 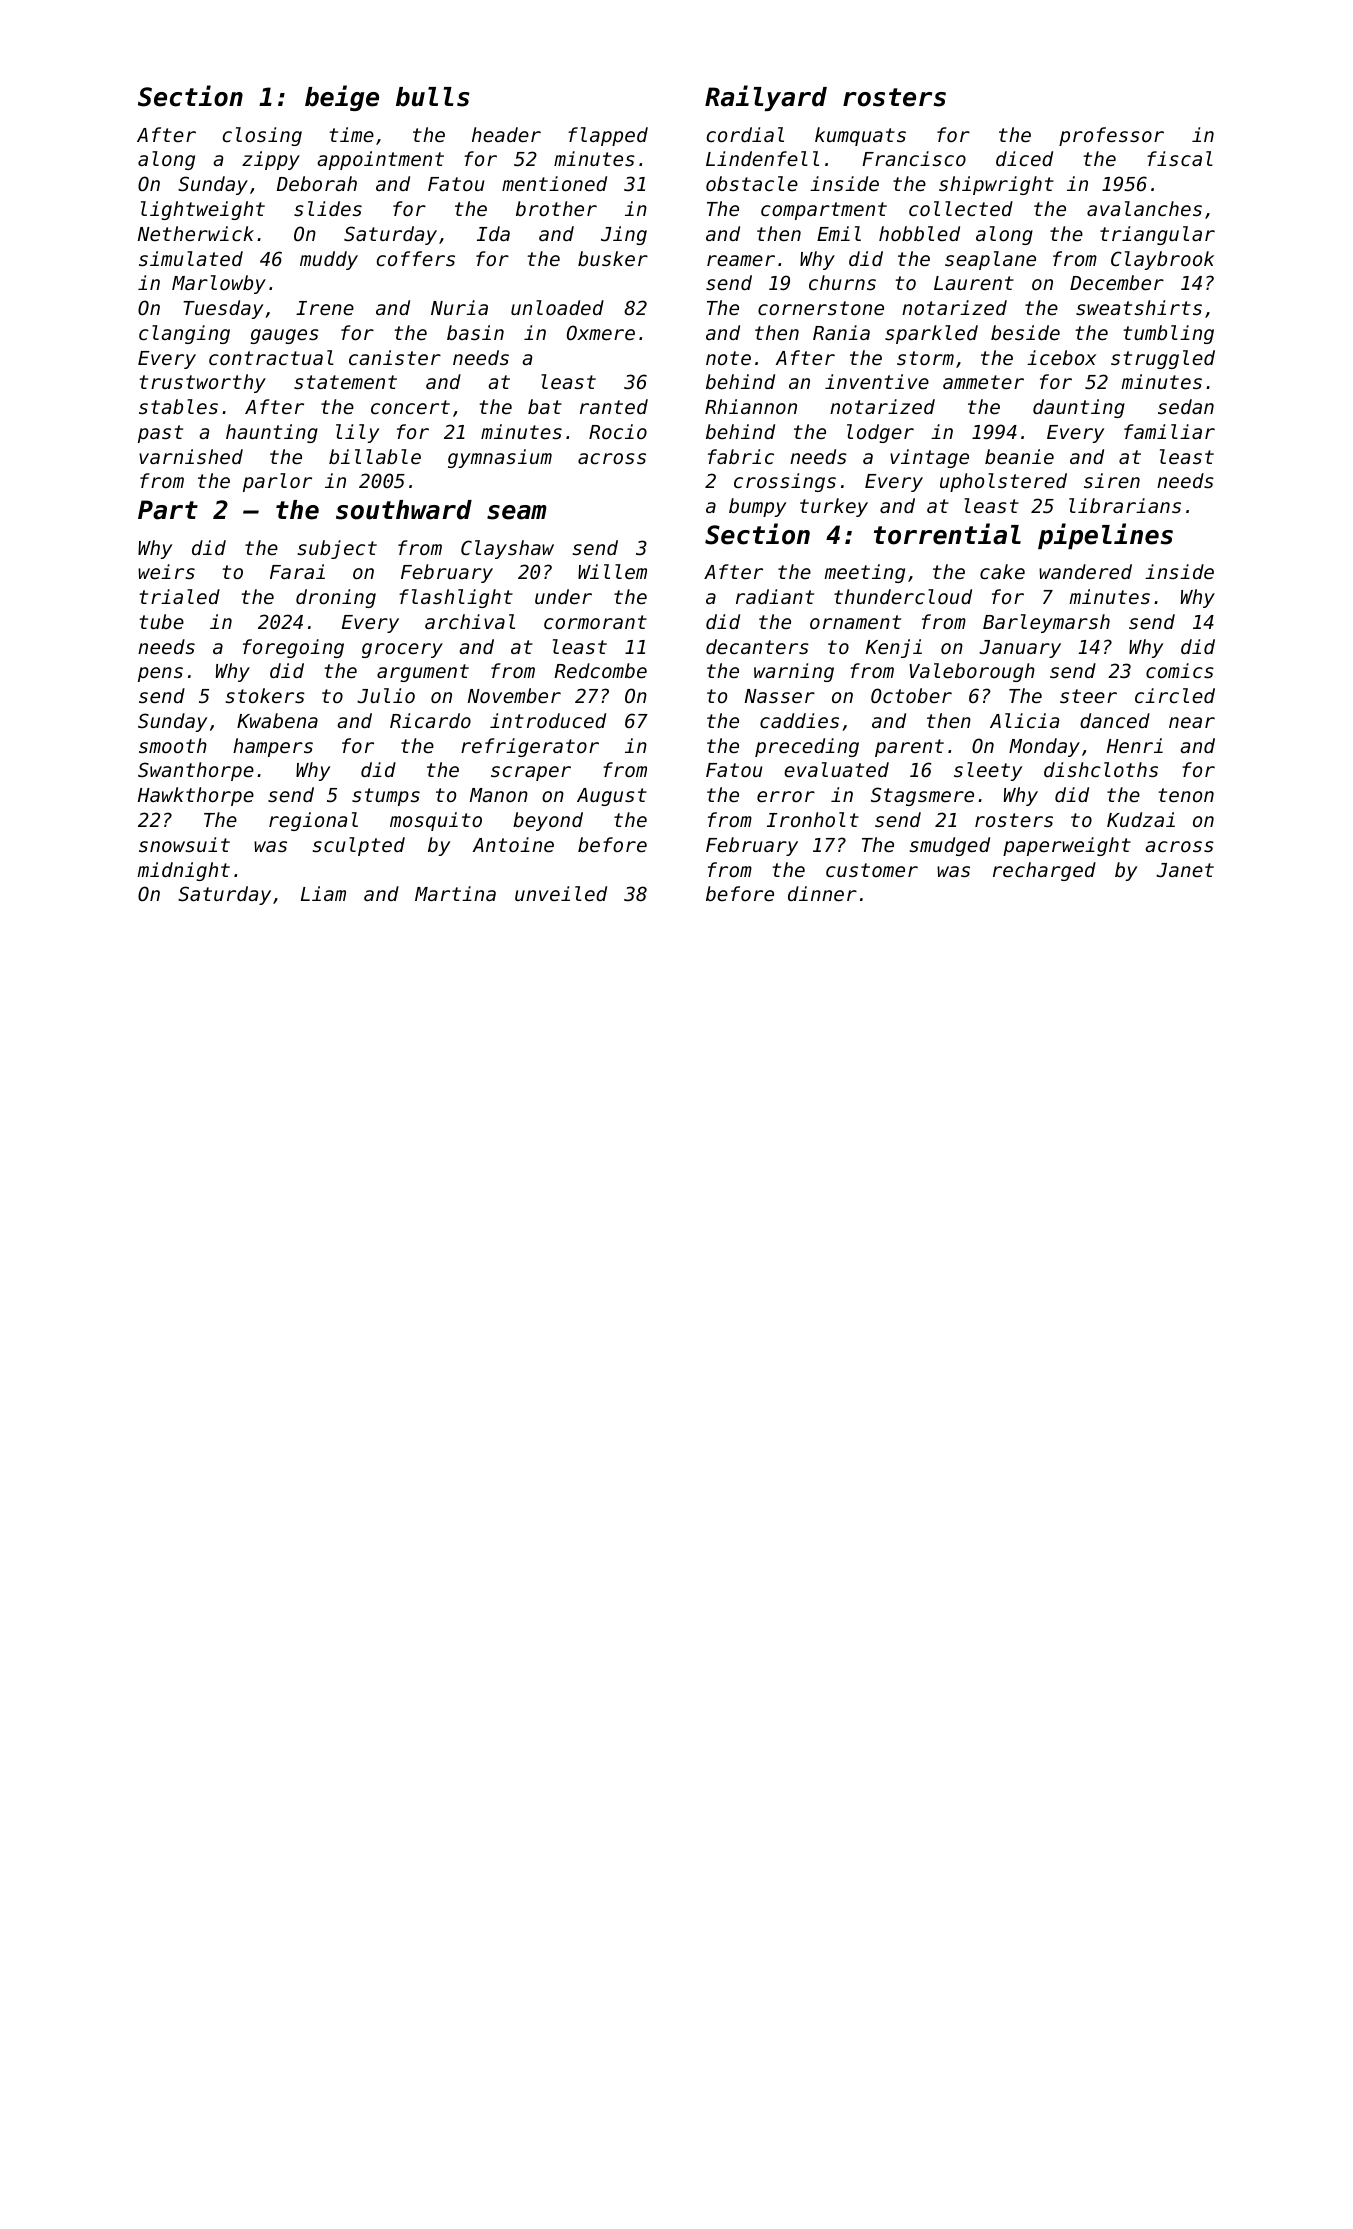 What do you see at coordinates (608, 136) in the screenshot?
I see `flapped` at bounding box center [608, 136].
